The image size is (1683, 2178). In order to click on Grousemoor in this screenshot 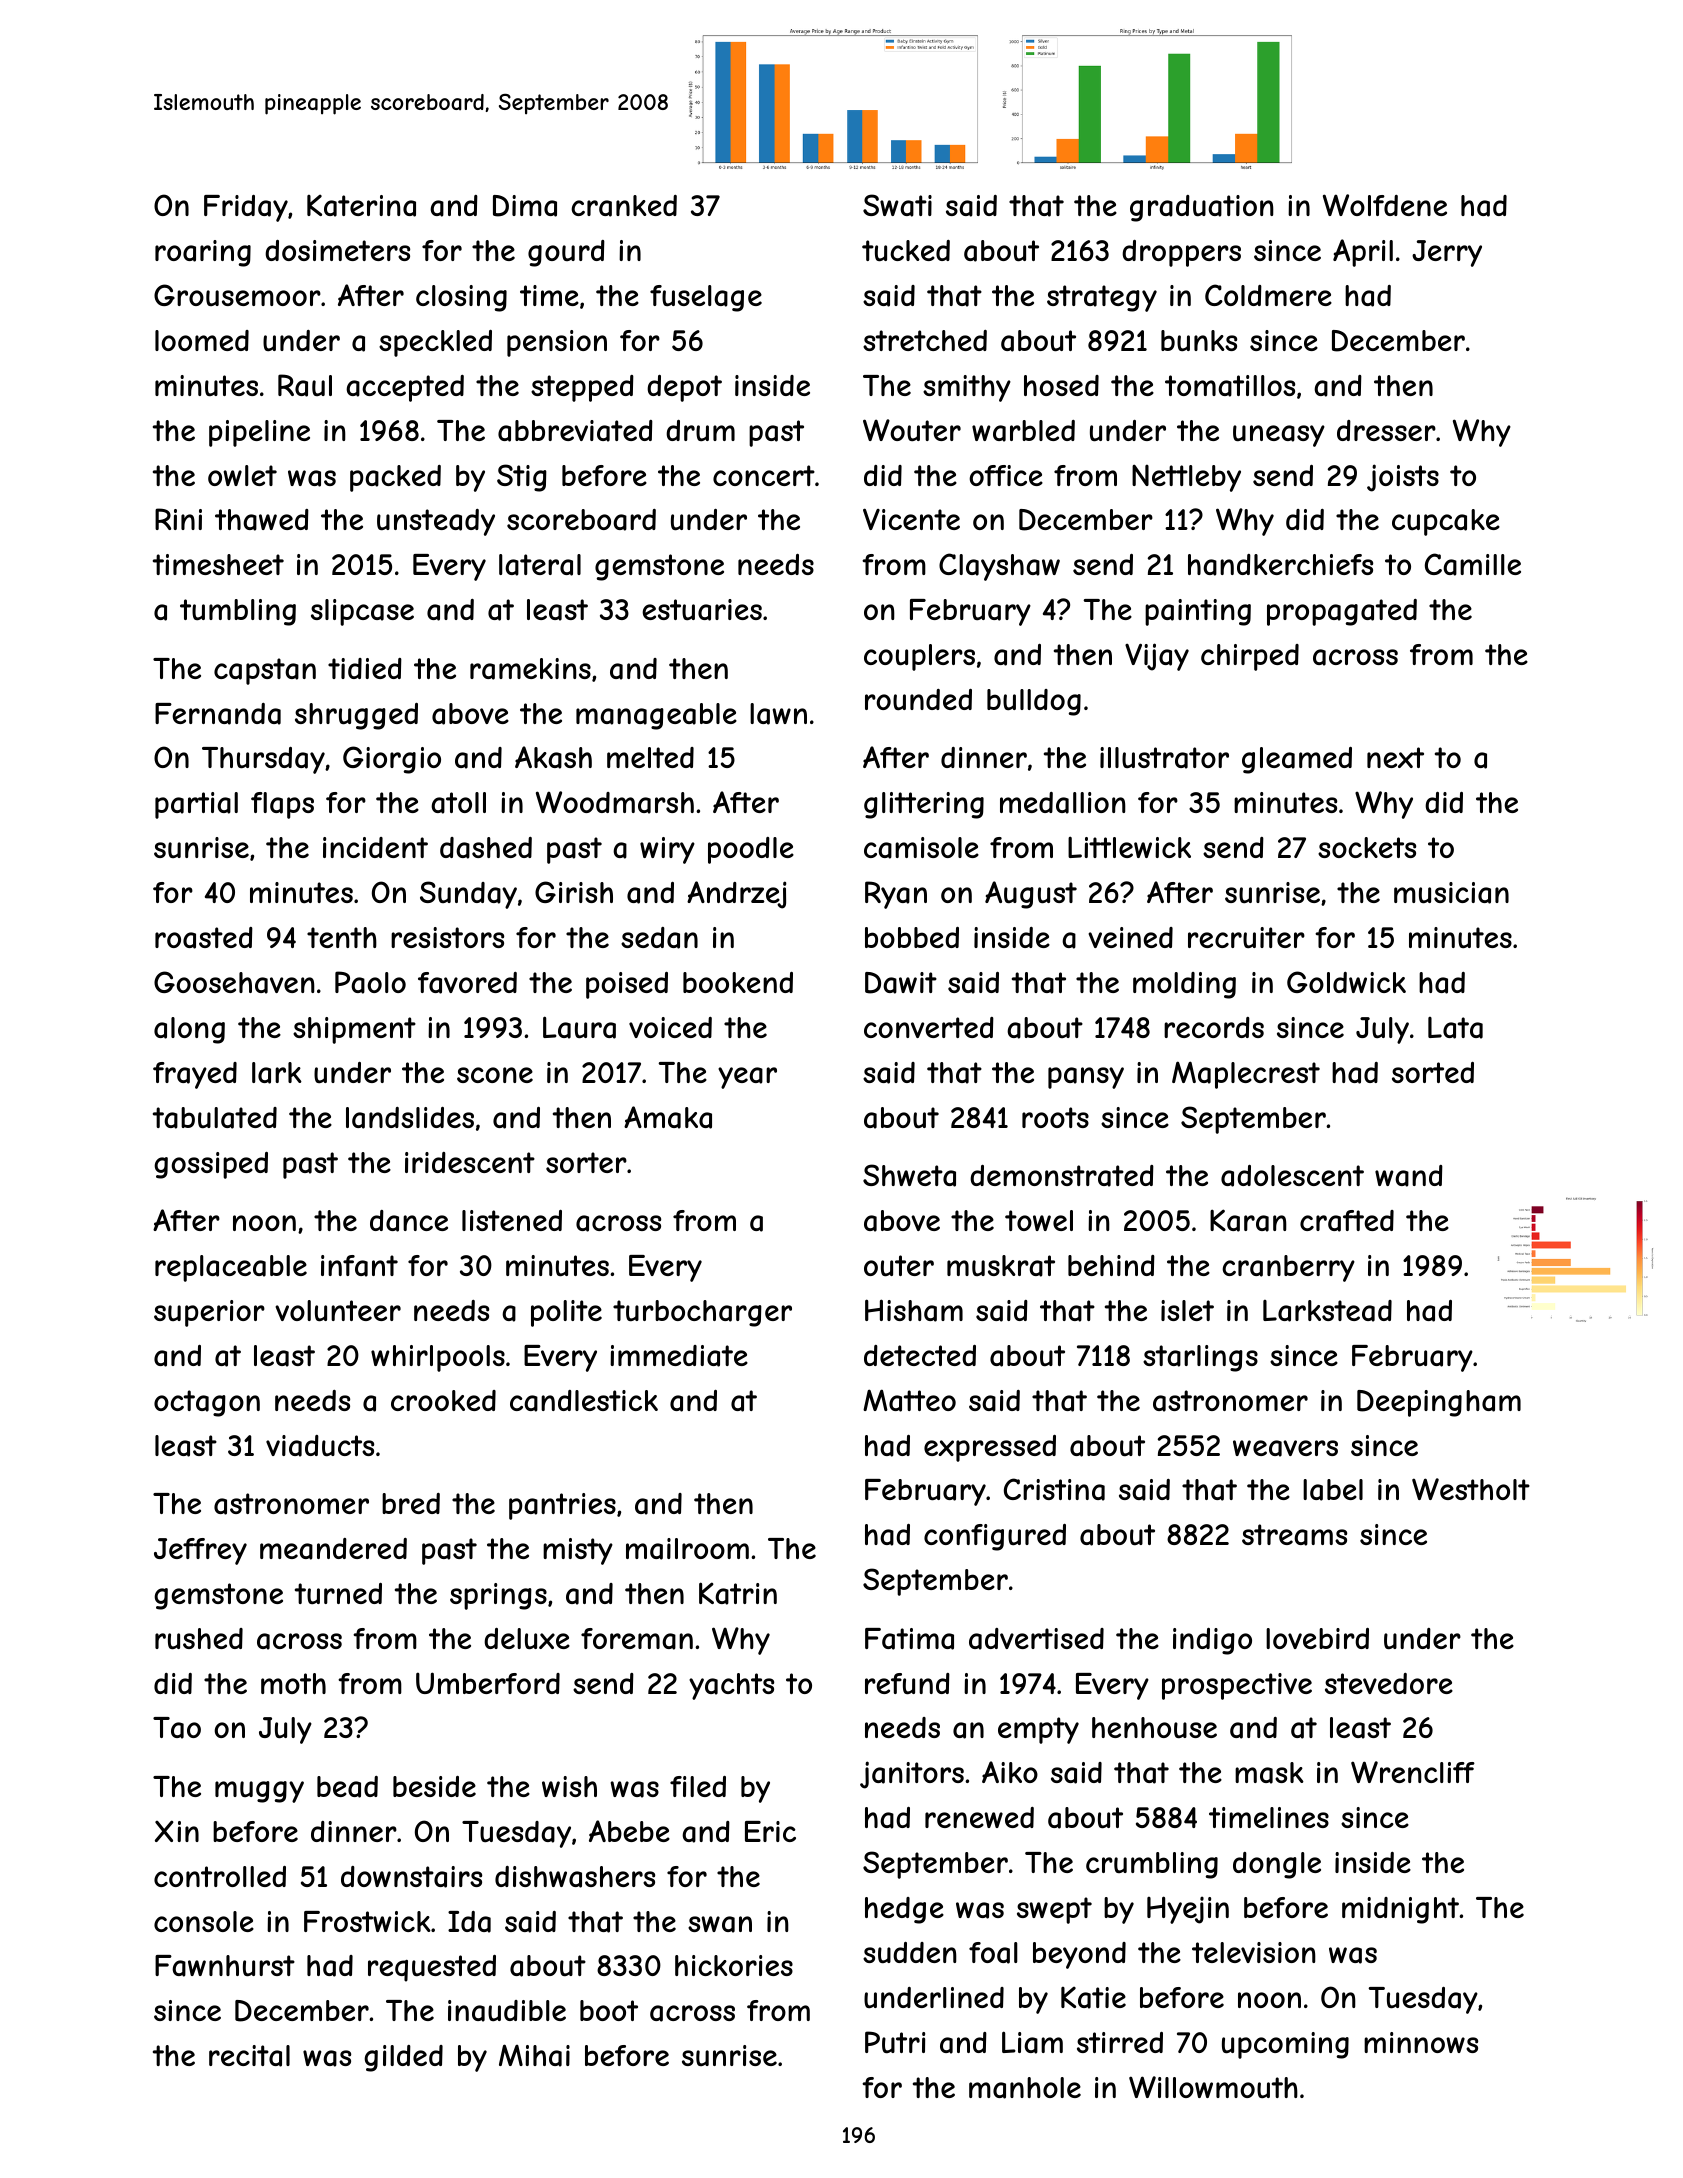, I will do `click(237, 295)`.
